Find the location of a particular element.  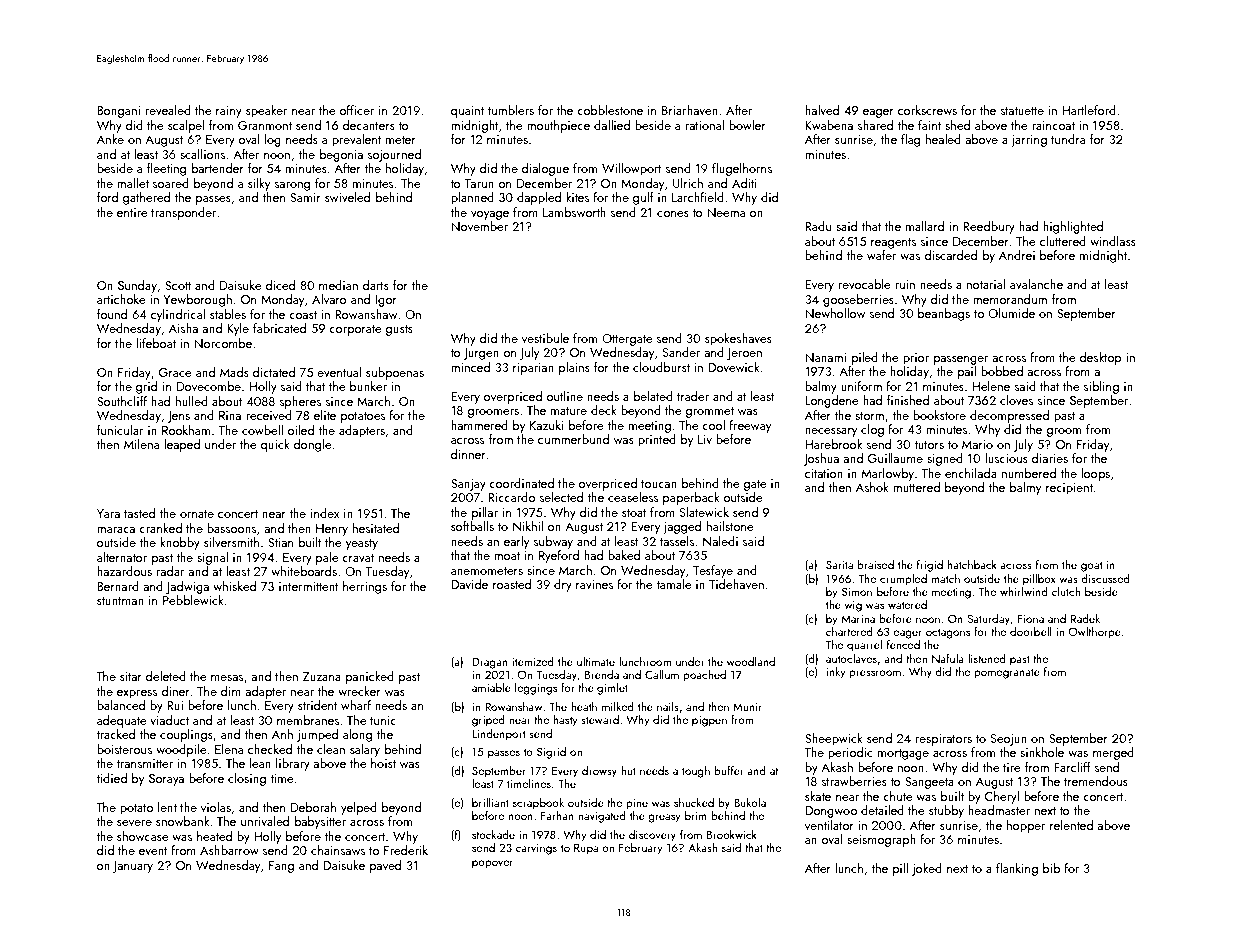

dongle is located at coordinates (312, 445).
